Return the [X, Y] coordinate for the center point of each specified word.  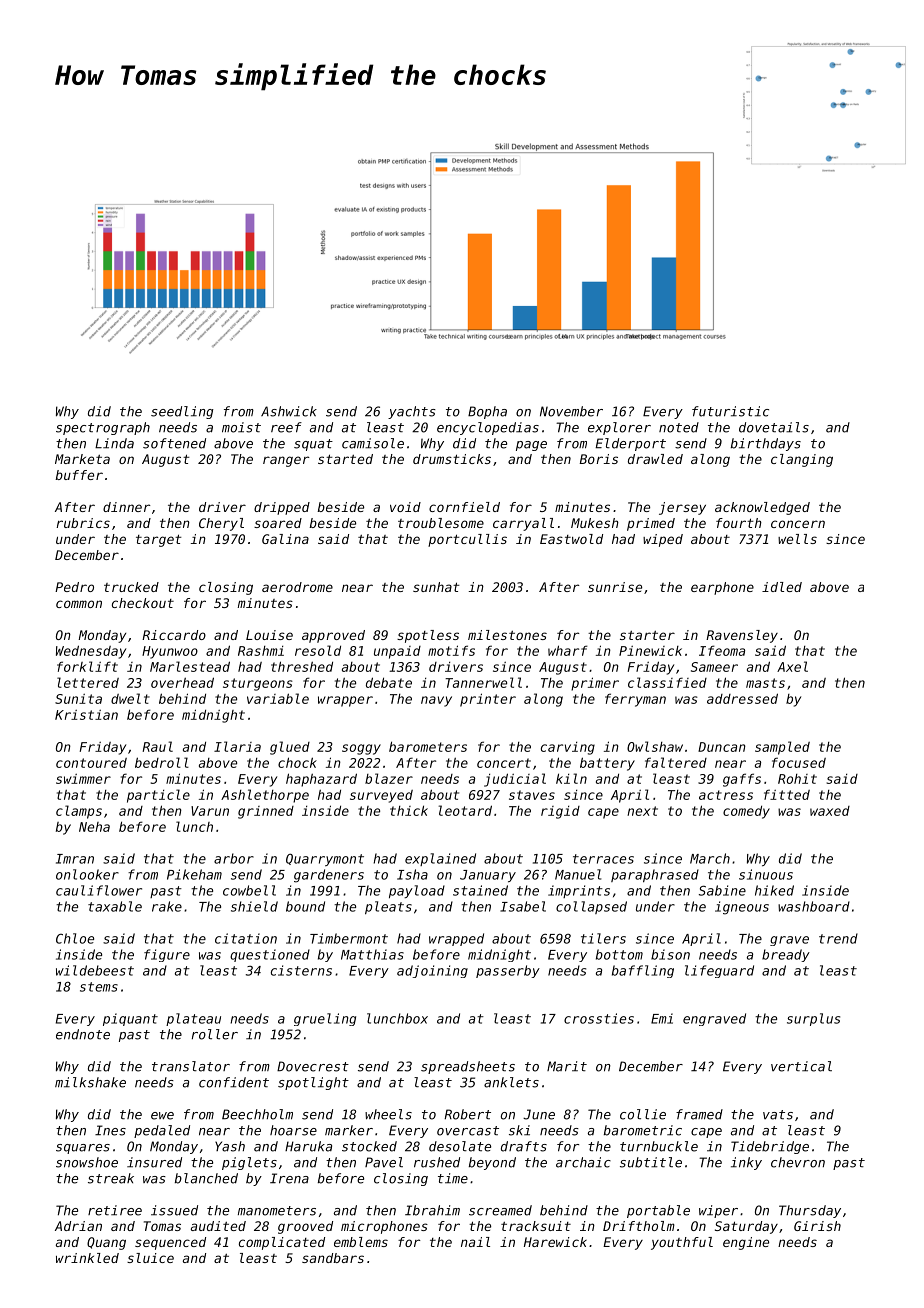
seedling [182, 412]
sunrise [615, 587]
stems [99, 987]
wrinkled [87, 1258]
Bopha [487, 412]
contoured [91, 763]
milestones [507, 635]
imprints [579, 891]
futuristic [730, 411]
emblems [361, 1242]
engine [746, 1243]
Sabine [722, 890]
